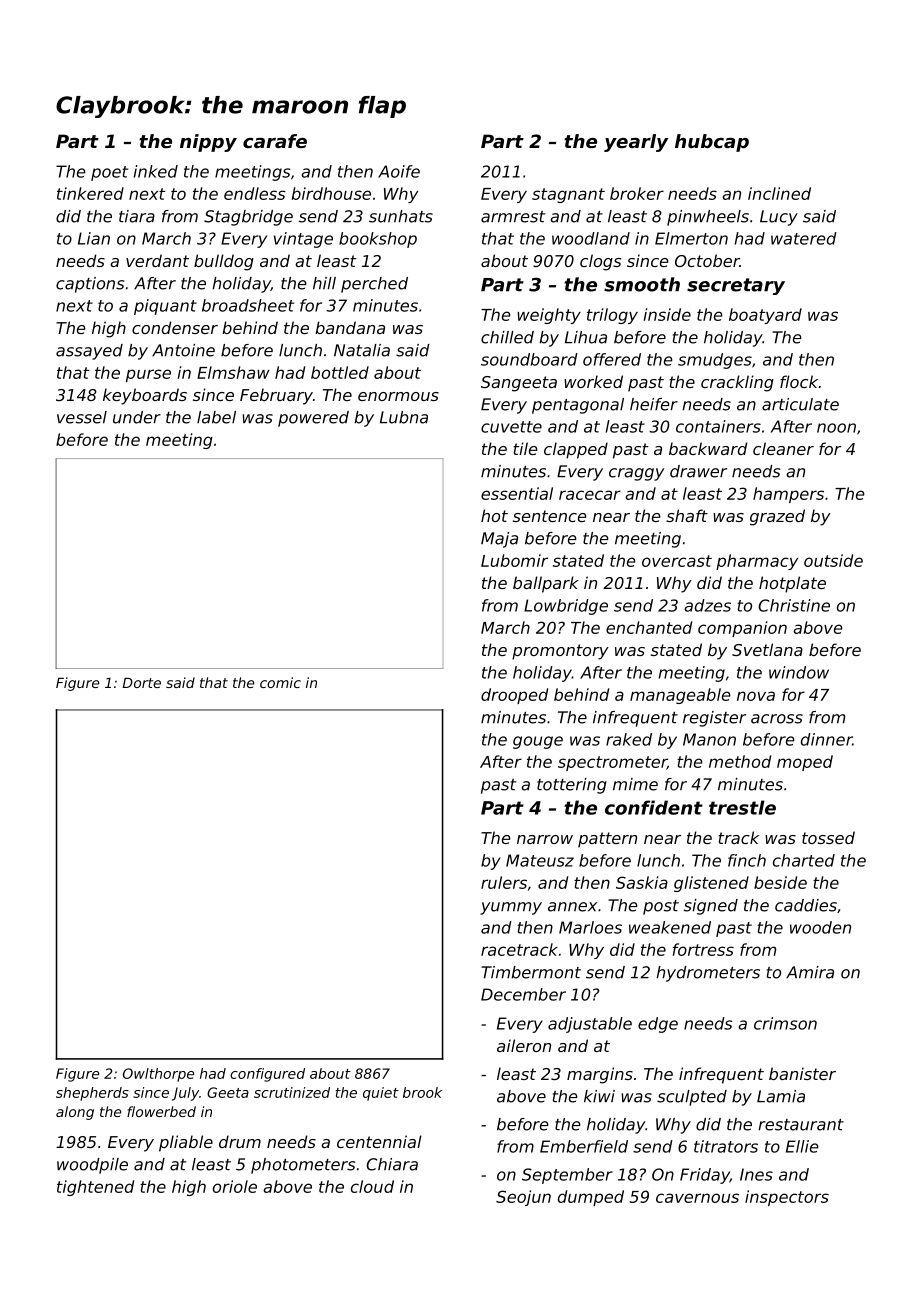  Describe the element at coordinates (95, 1188) in the page. I see `tightened` at that location.
